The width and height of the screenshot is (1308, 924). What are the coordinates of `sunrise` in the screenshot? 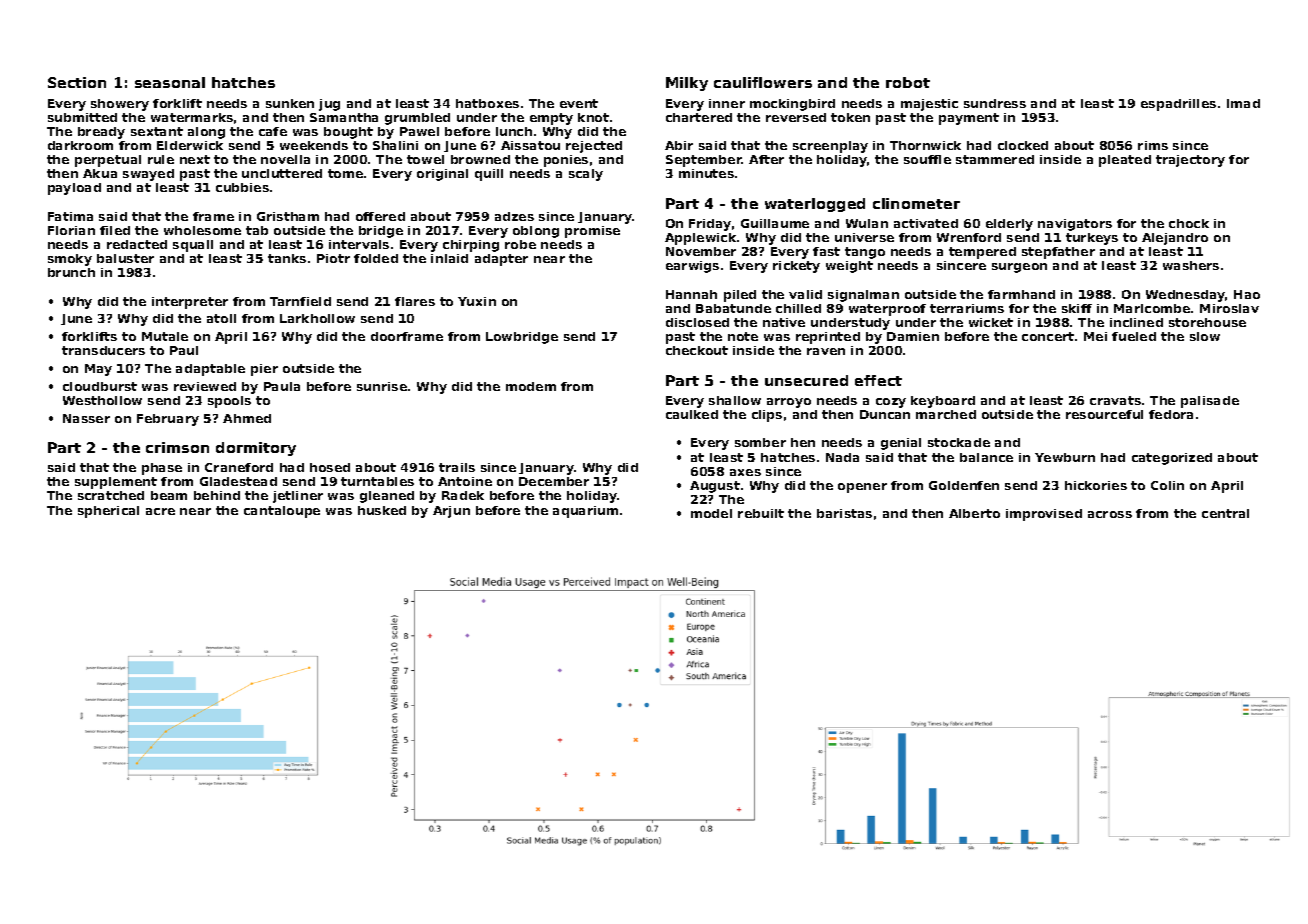 It's located at (382, 386).
